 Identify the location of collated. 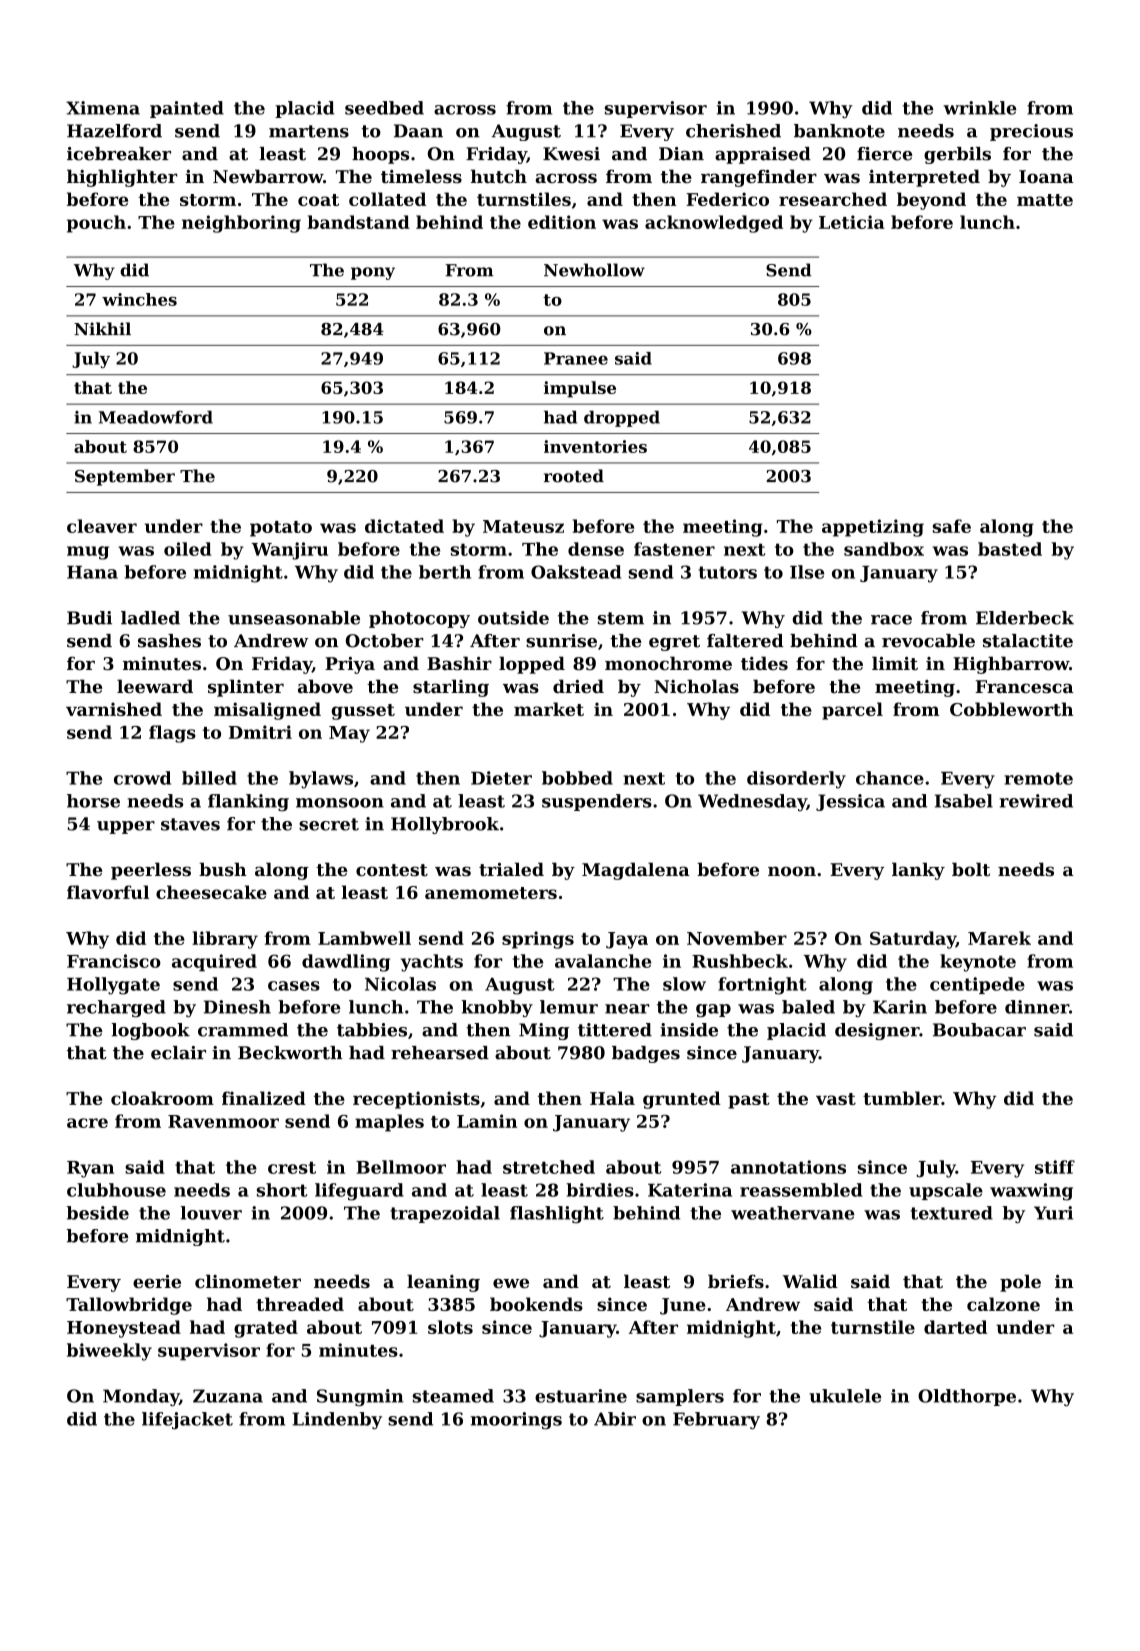
(387, 199).
